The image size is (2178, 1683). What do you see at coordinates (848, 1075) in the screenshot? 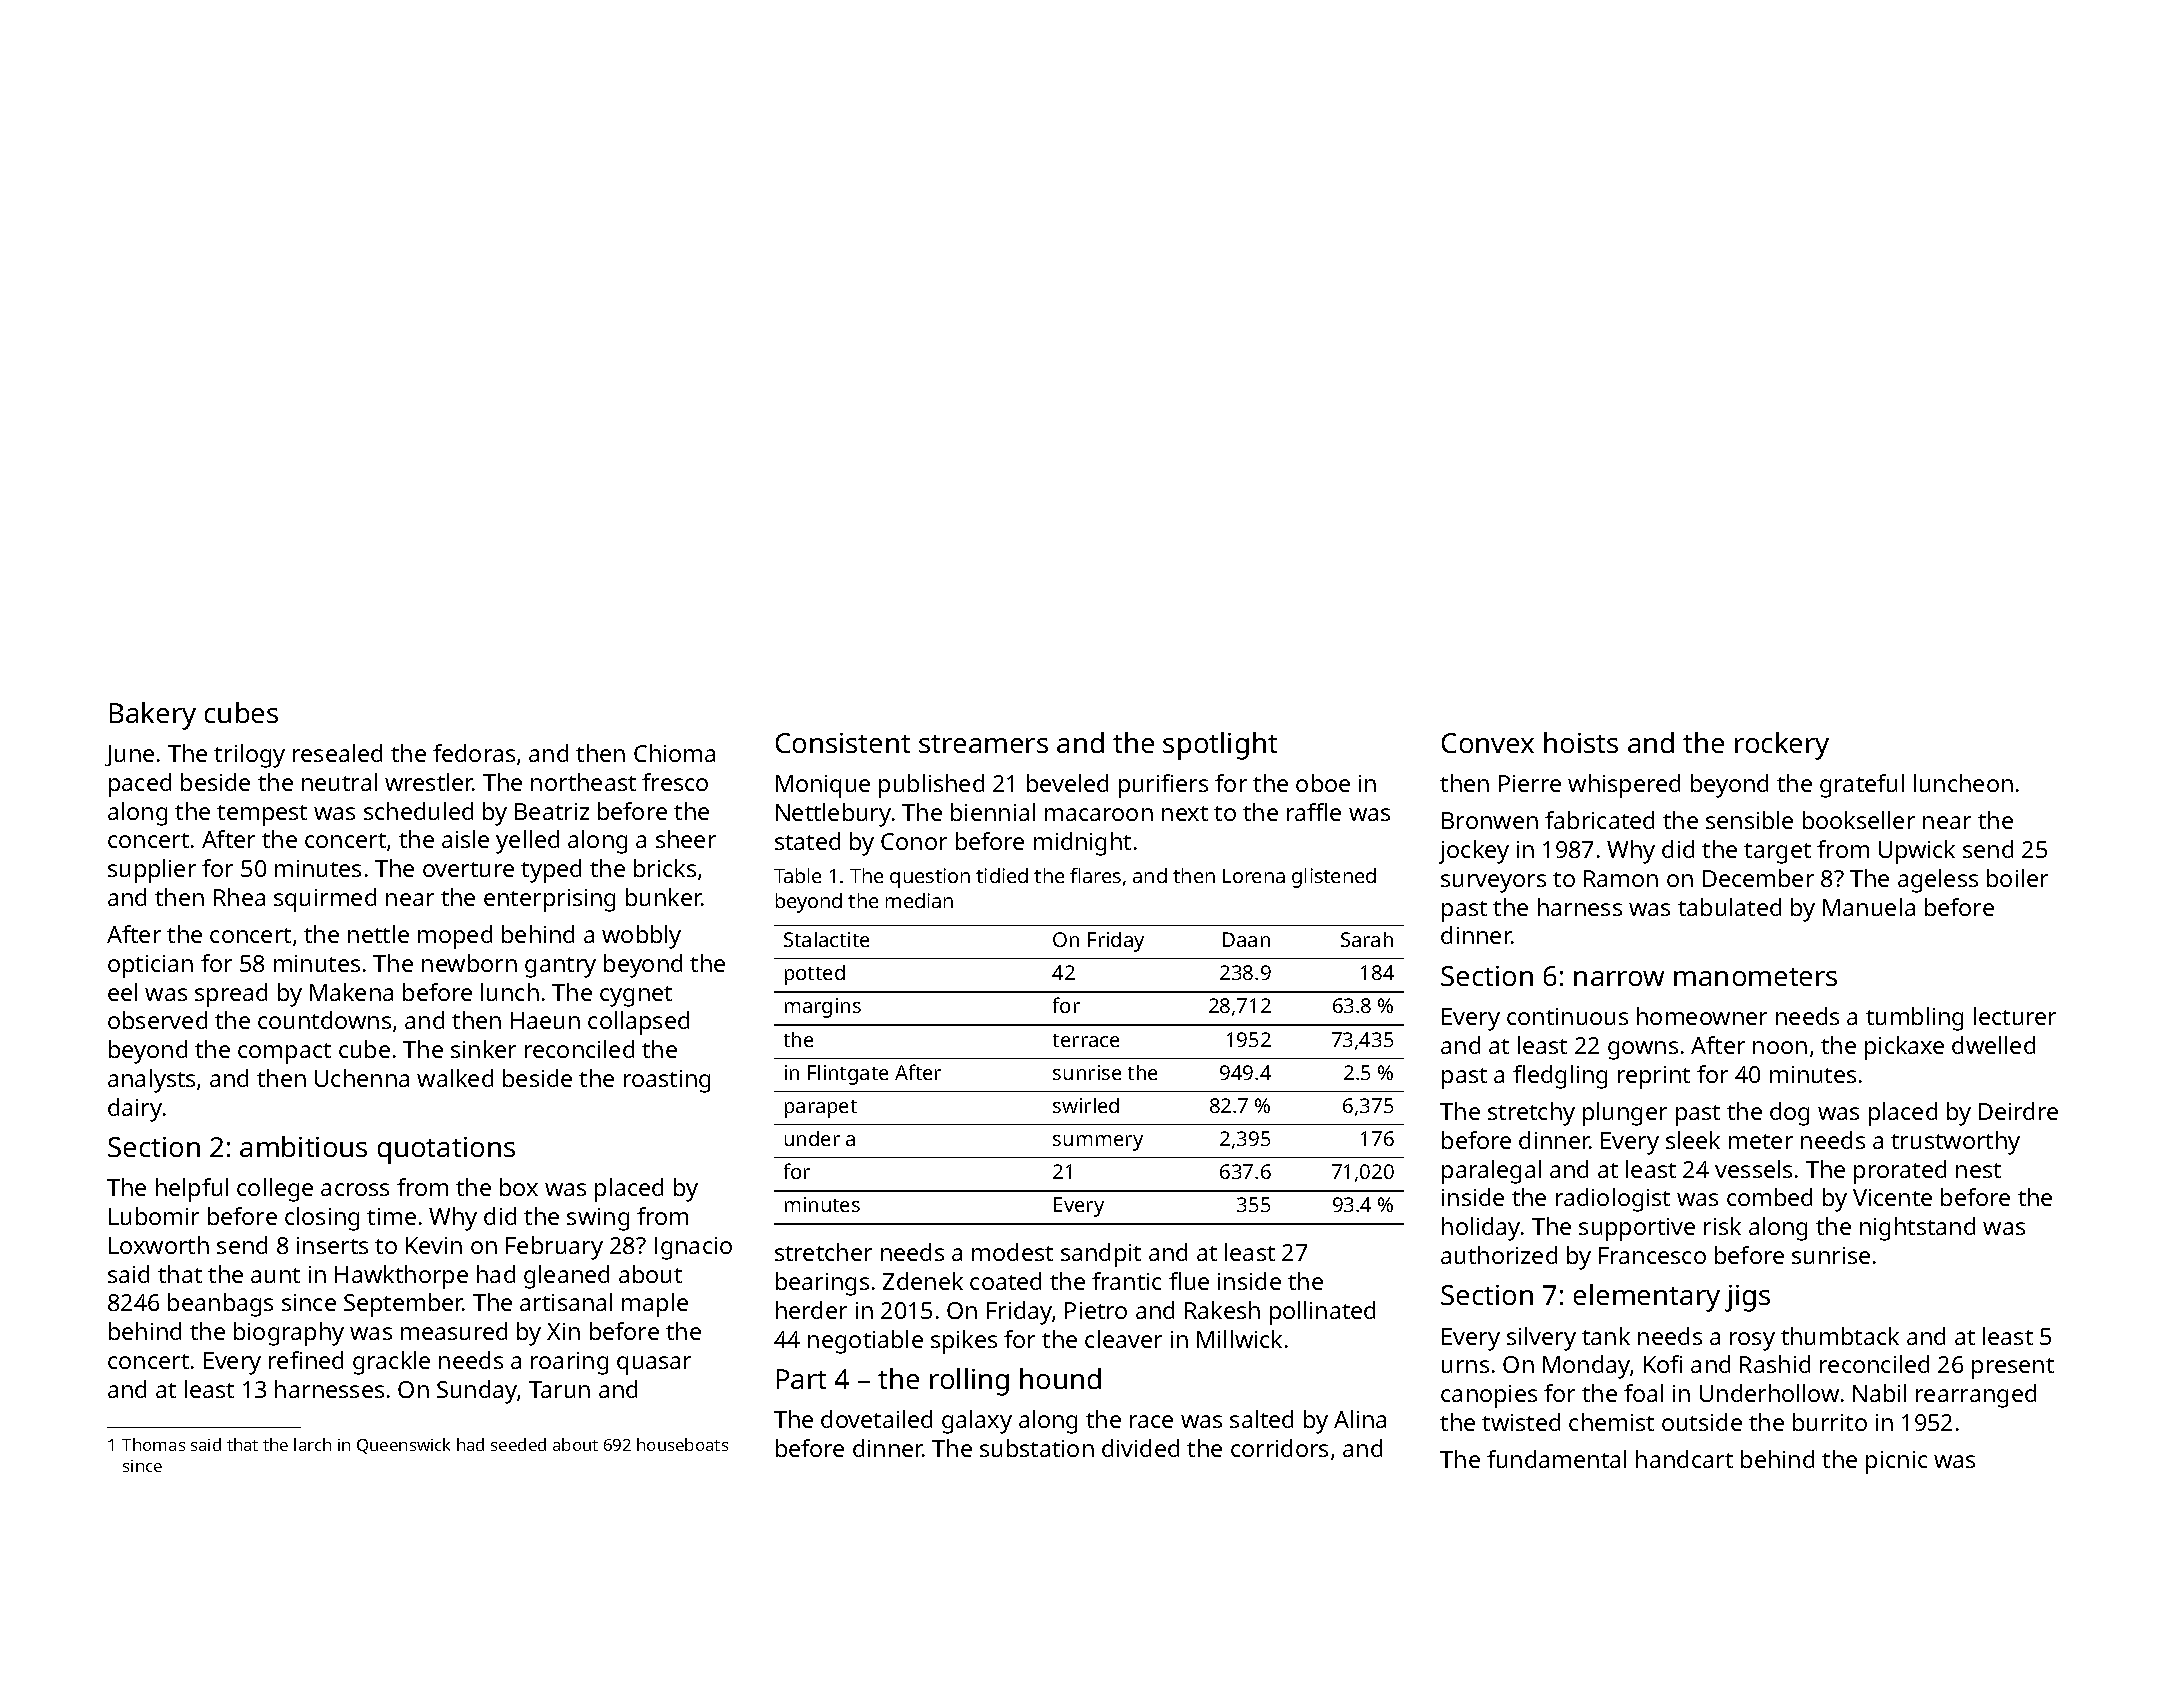
I see `Flintgate` at bounding box center [848, 1075].
